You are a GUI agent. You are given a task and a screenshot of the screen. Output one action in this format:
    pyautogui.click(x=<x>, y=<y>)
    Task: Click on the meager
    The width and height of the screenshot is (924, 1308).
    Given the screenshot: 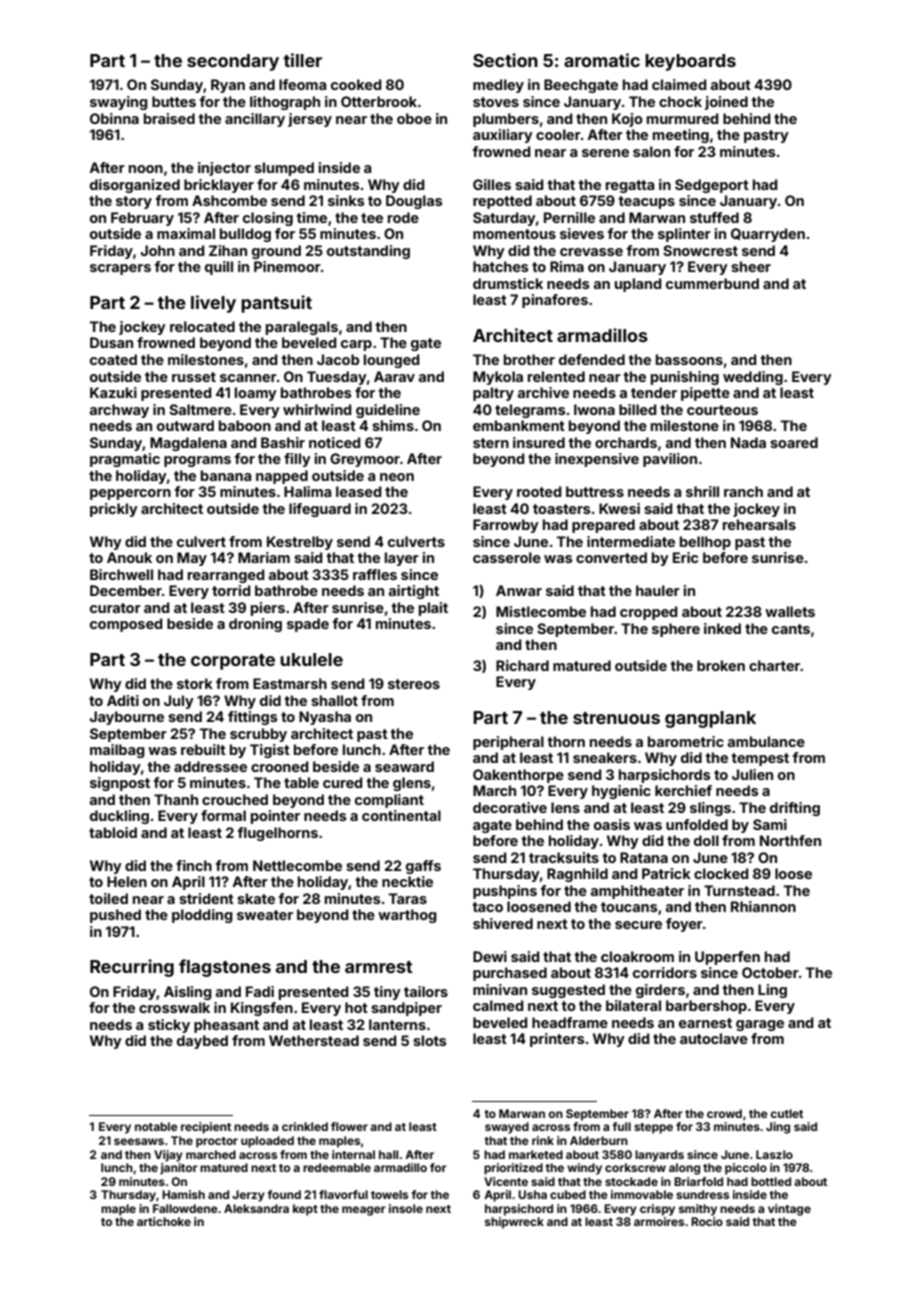 What is the action you would take?
    pyautogui.click(x=364, y=1211)
